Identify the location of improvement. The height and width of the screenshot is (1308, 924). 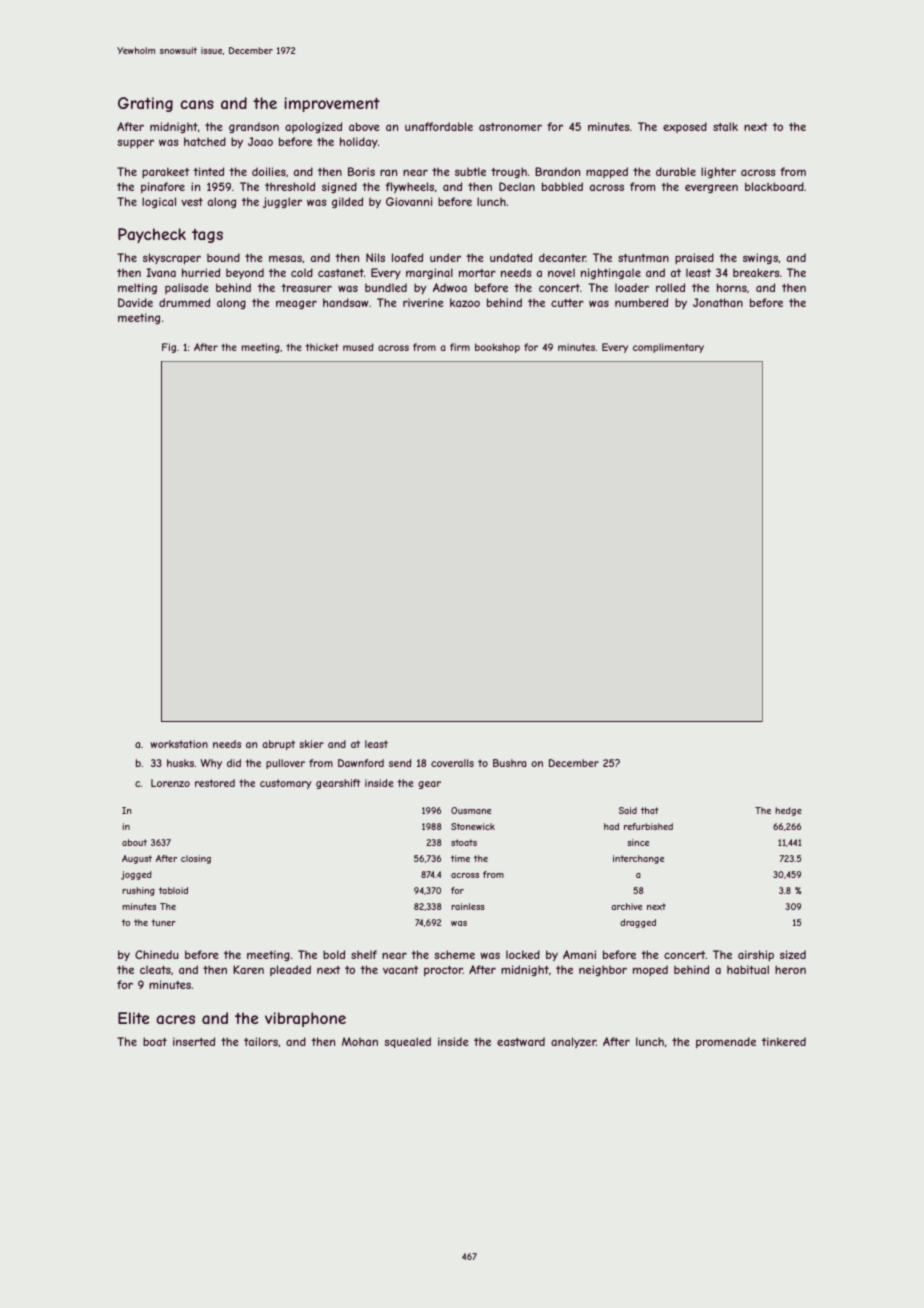
(332, 104).
